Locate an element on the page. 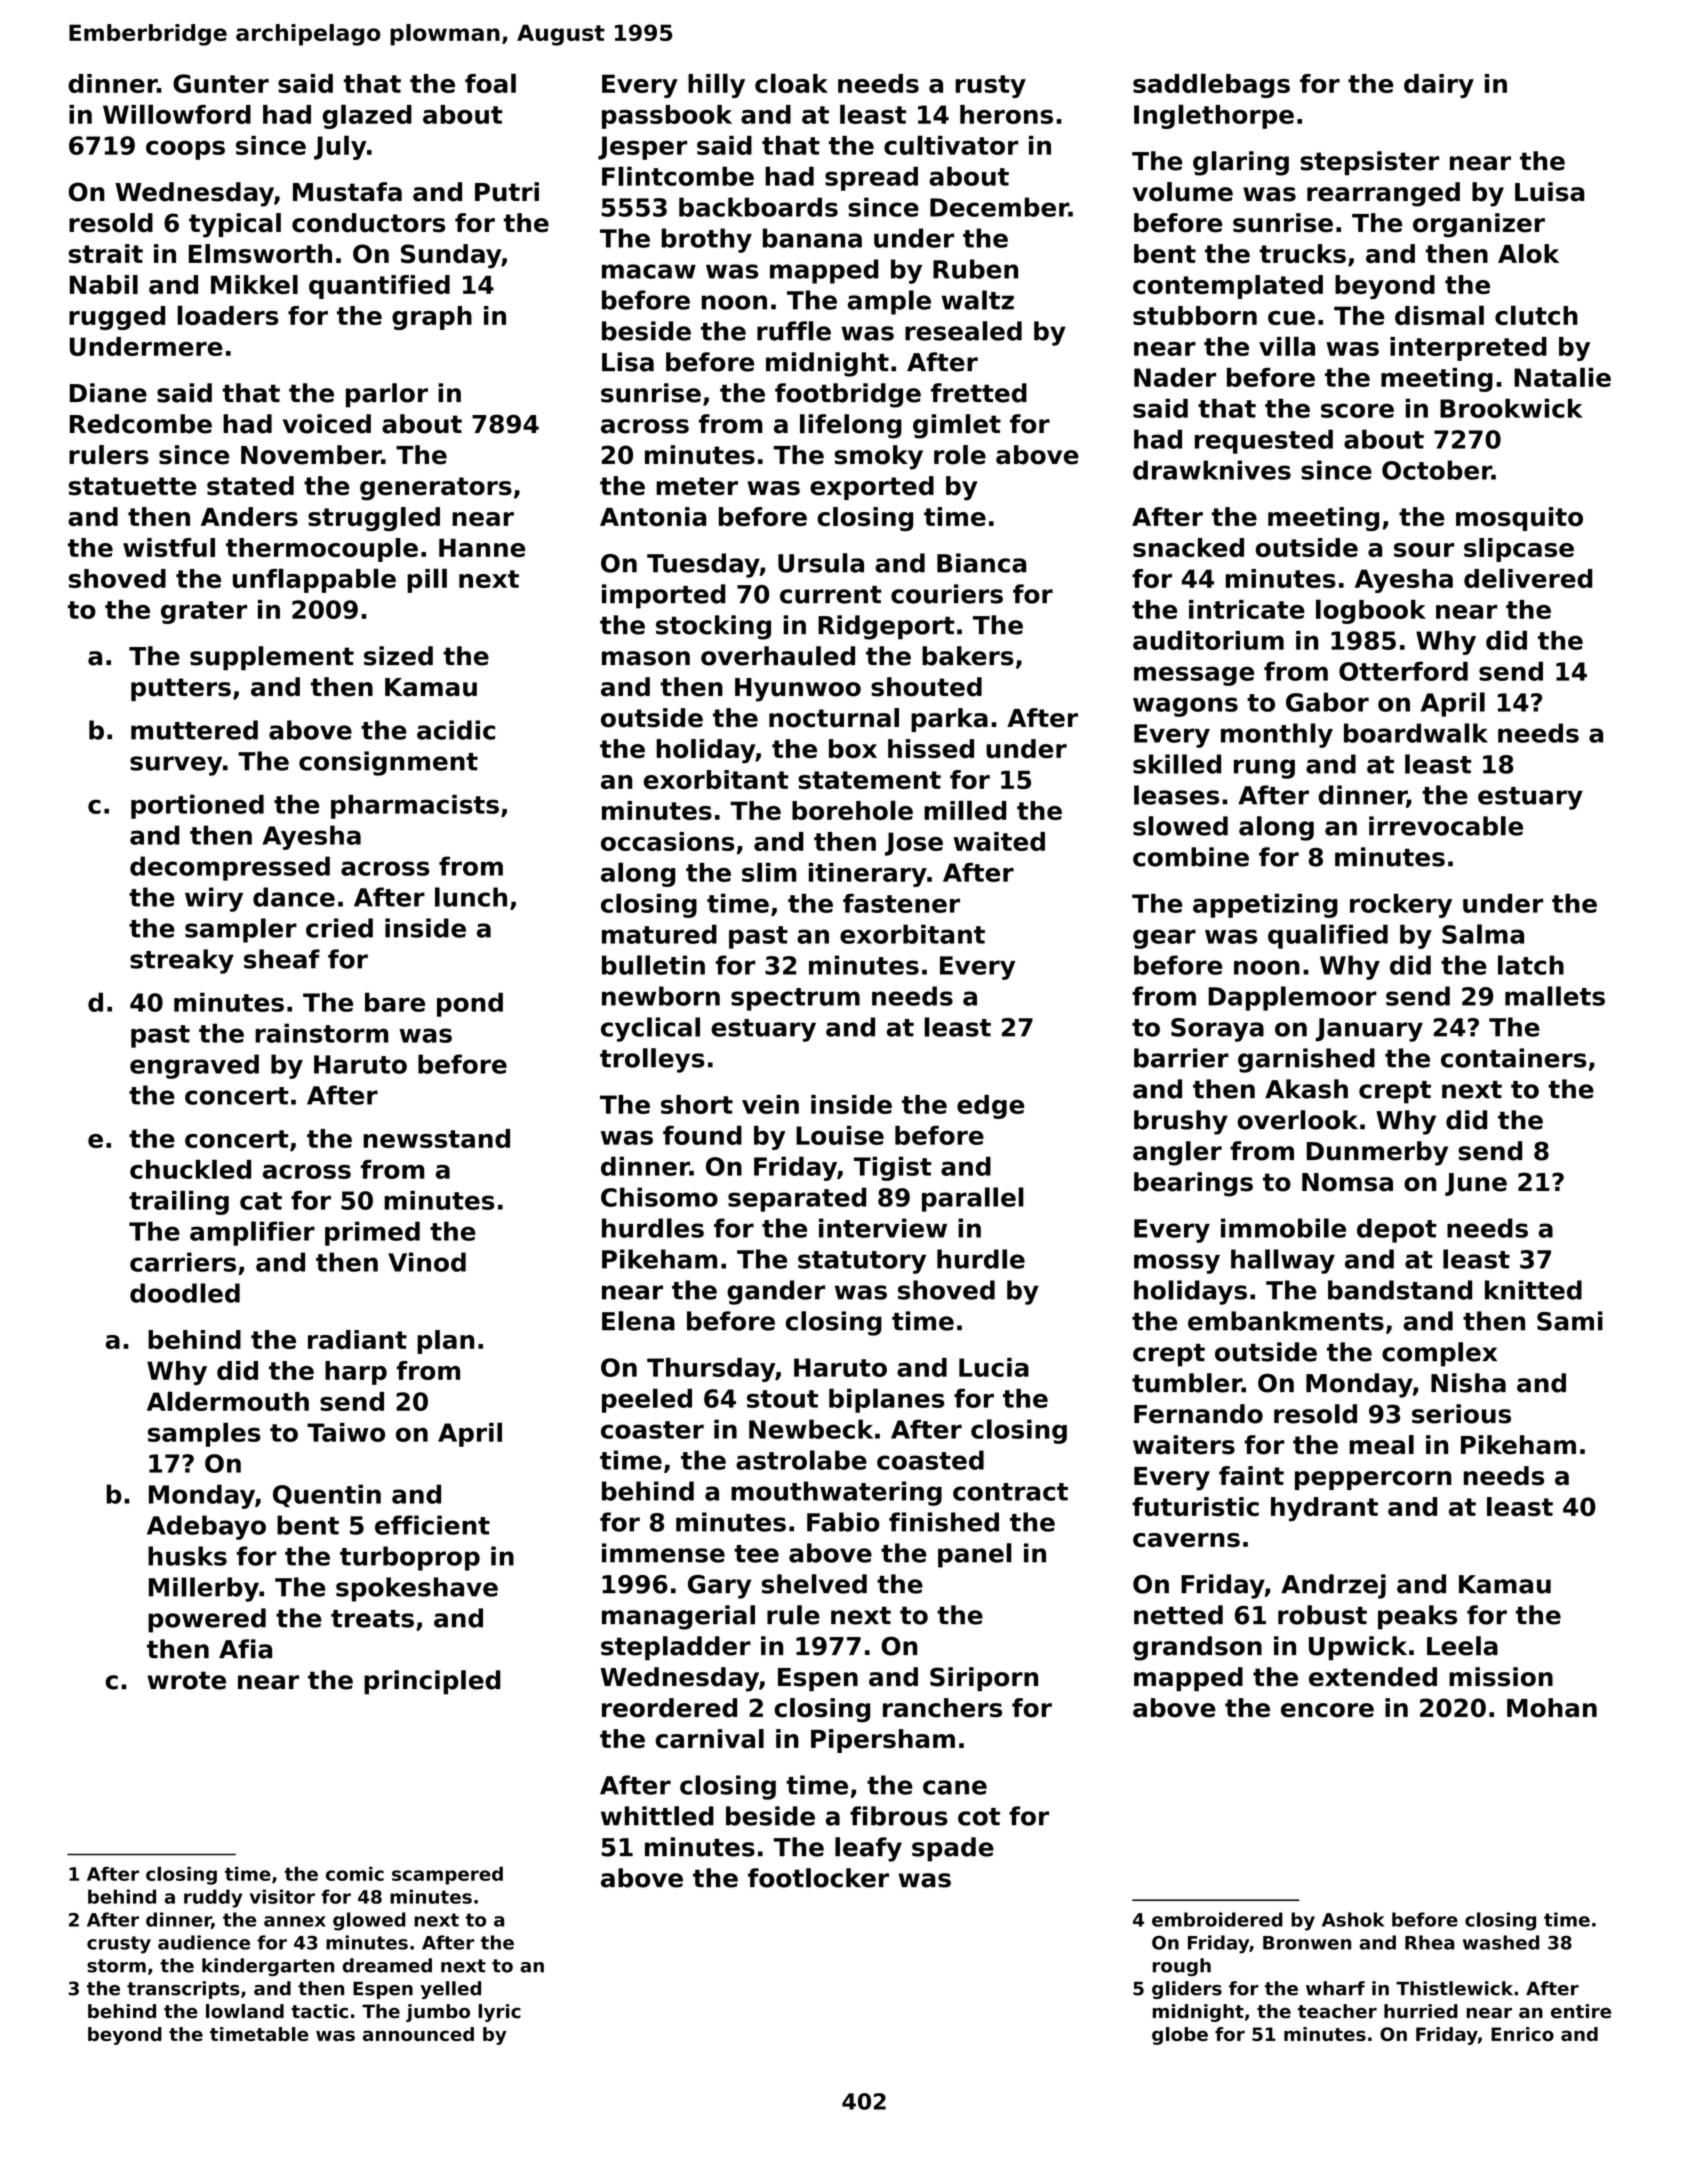  Gunter is located at coordinates (221, 83).
